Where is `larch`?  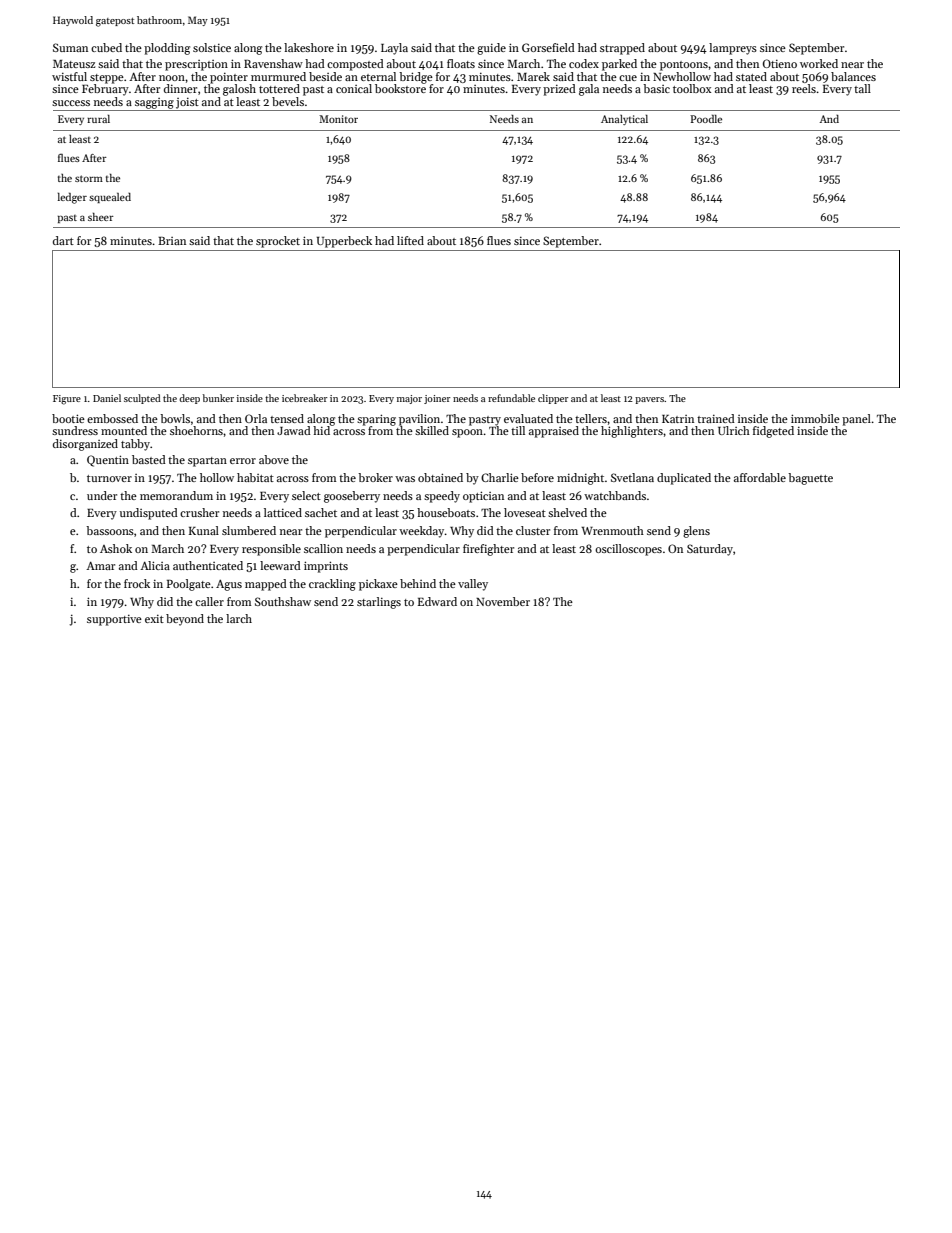
larch is located at coordinates (239, 618).
